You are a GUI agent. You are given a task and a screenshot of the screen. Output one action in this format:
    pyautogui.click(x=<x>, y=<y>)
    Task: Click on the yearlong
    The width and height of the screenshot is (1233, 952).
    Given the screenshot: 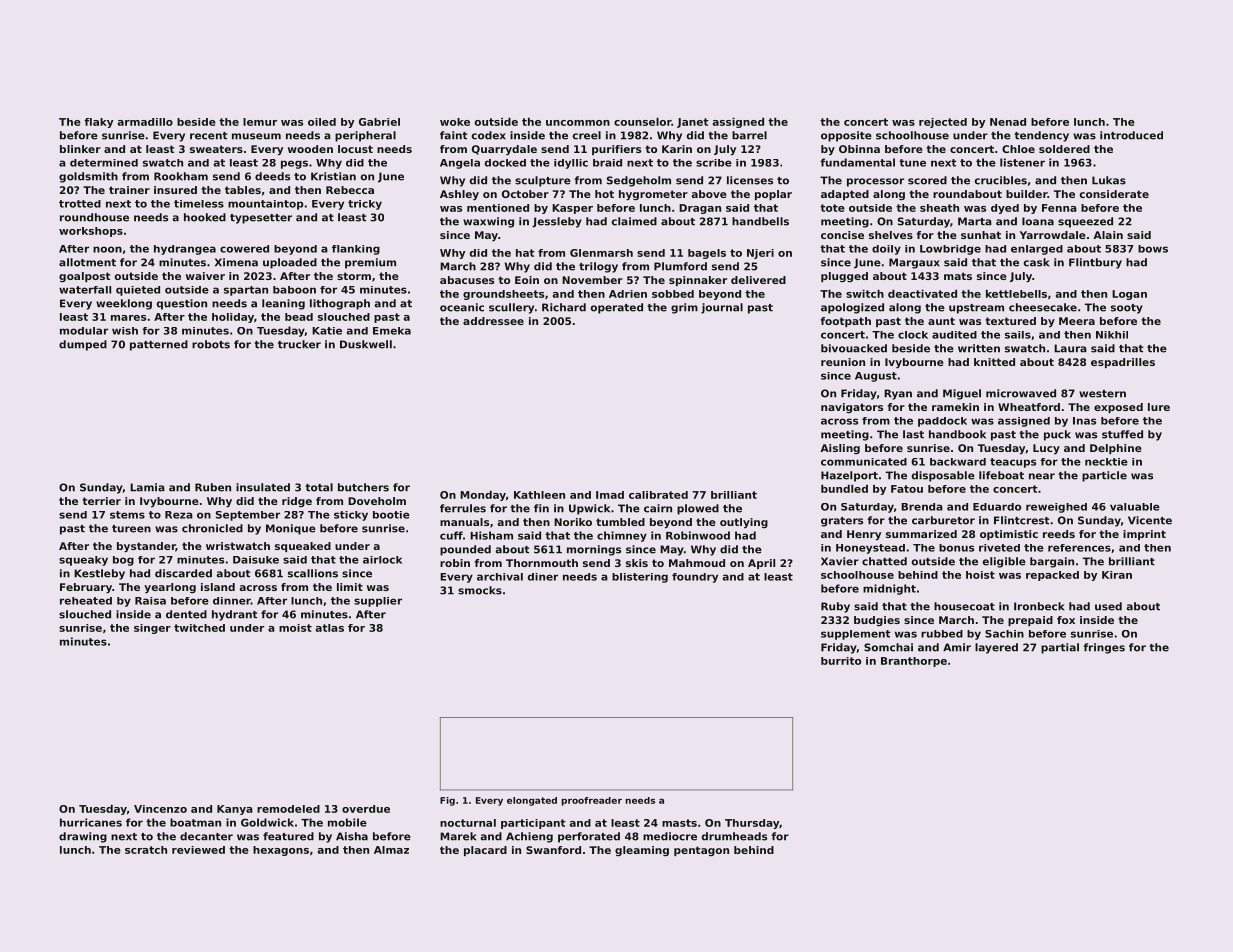 What is the action you would take?
    pyautogui.click(x=170, y=588)
